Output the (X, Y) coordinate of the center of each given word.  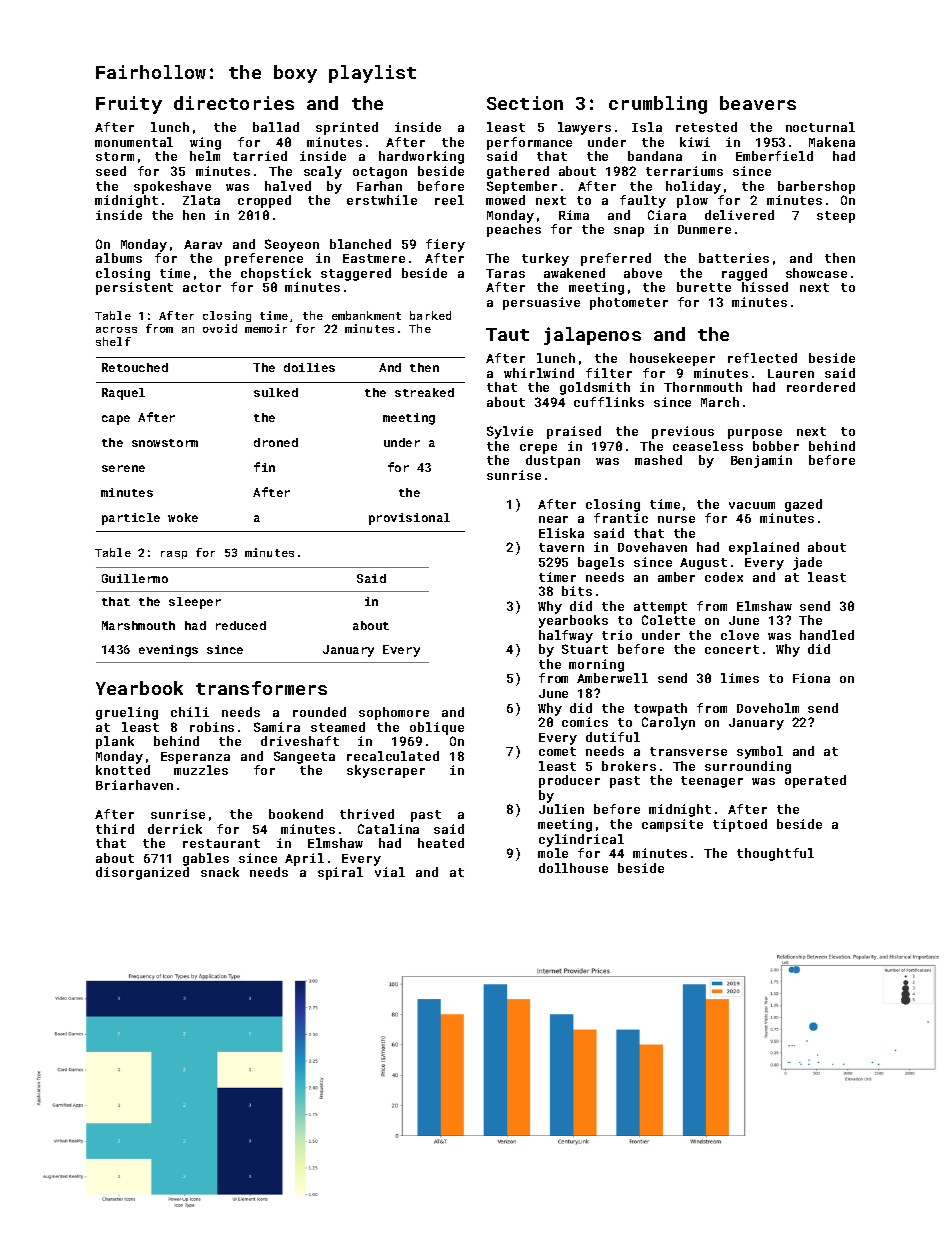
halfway (566, 636)
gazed (803, 505)
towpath (660, 709)
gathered (518, 172)
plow (692, 201)
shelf (113, 341)
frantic (621, 518)
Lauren (791, 373)
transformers (261, 688)
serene (123, 468)
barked (430, 315)
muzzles (201, 770)
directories (234, 103)
